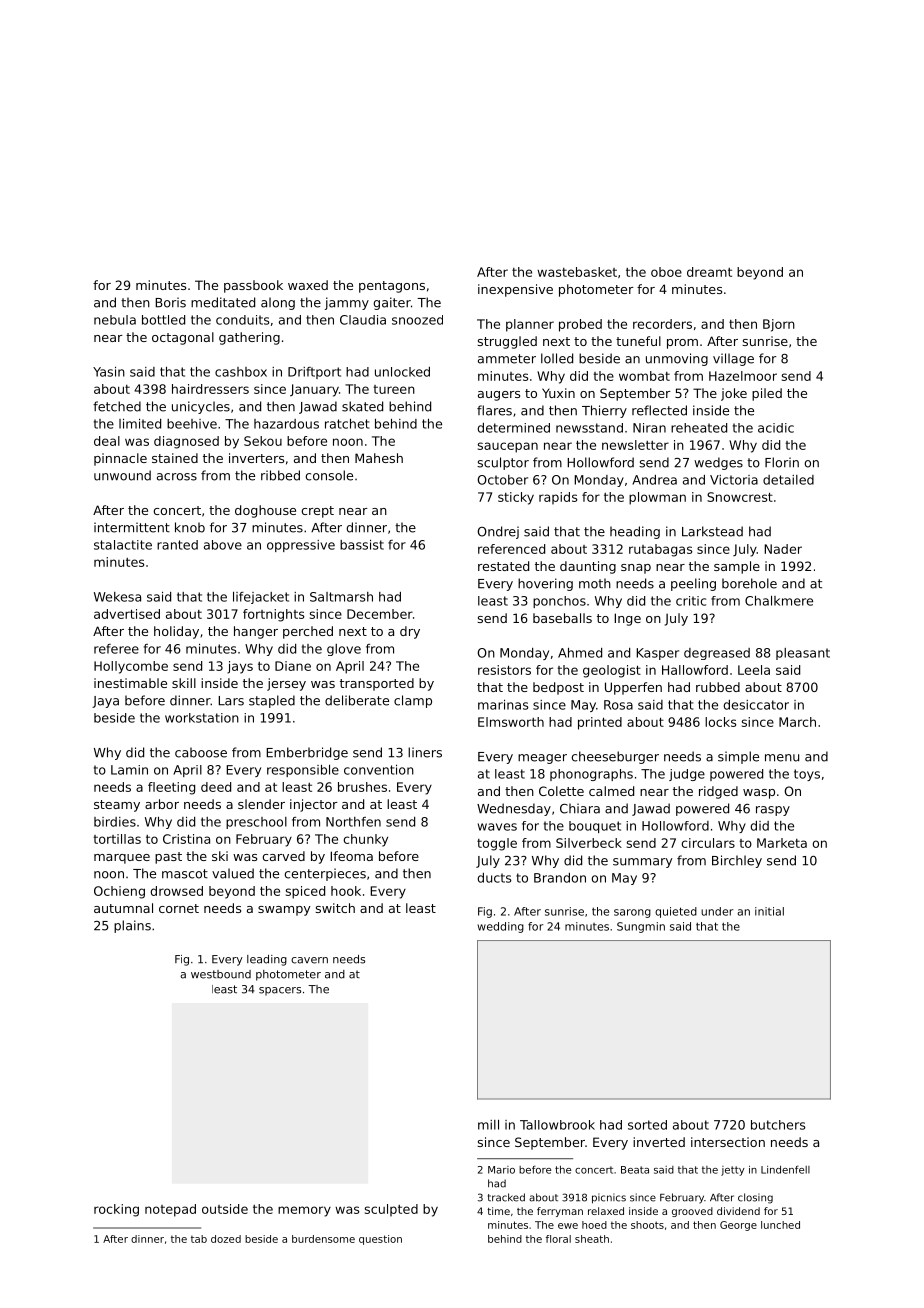 This screenshot has height=1308, width=924. I want to click on question, so click(380, 1240).
